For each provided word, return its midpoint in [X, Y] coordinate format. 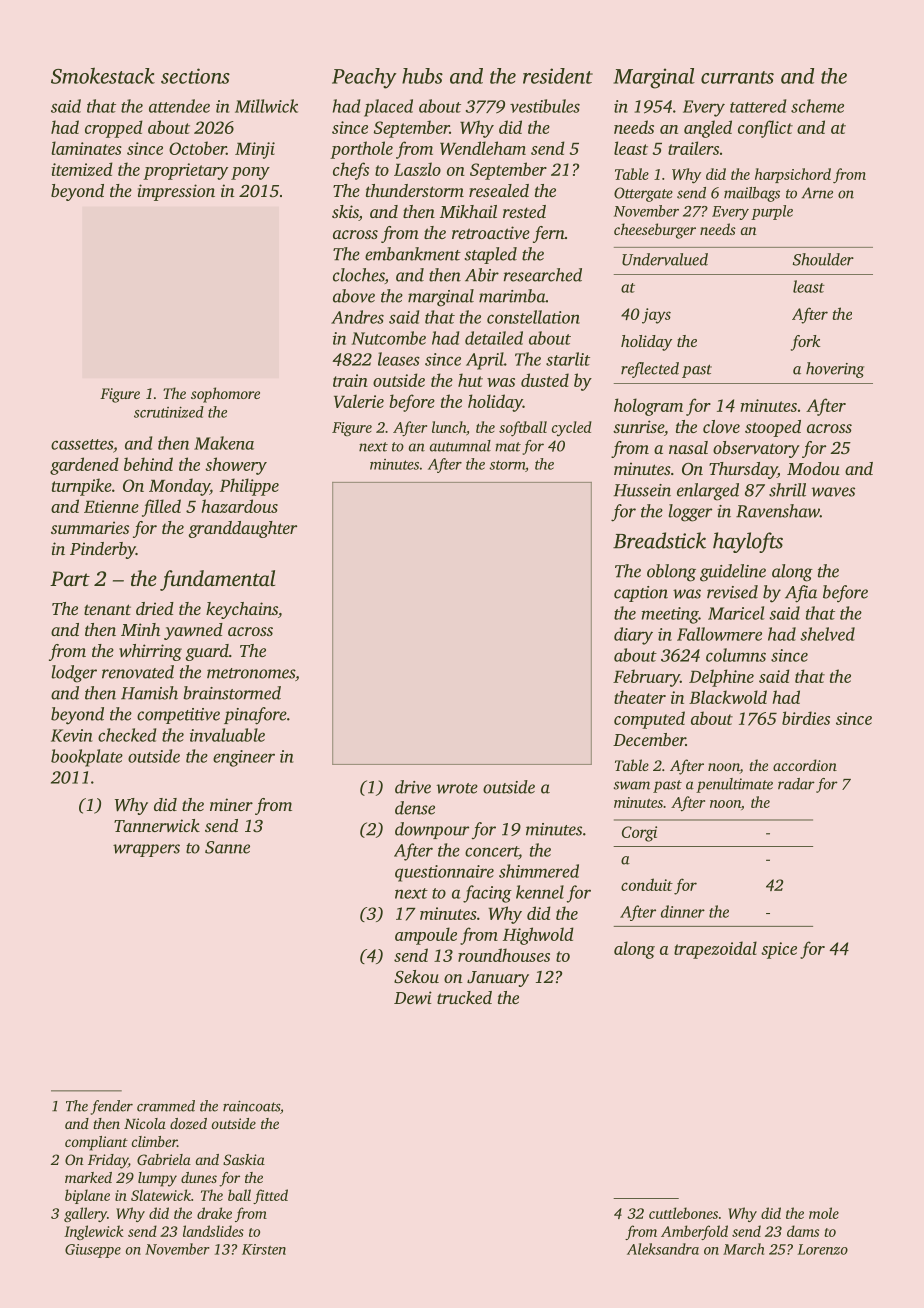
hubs [422, 76]
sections [195, 76]
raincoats [251, 1106]
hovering [835, 370]
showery [236, 466]
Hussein [642, 490]
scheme [817, 106]
